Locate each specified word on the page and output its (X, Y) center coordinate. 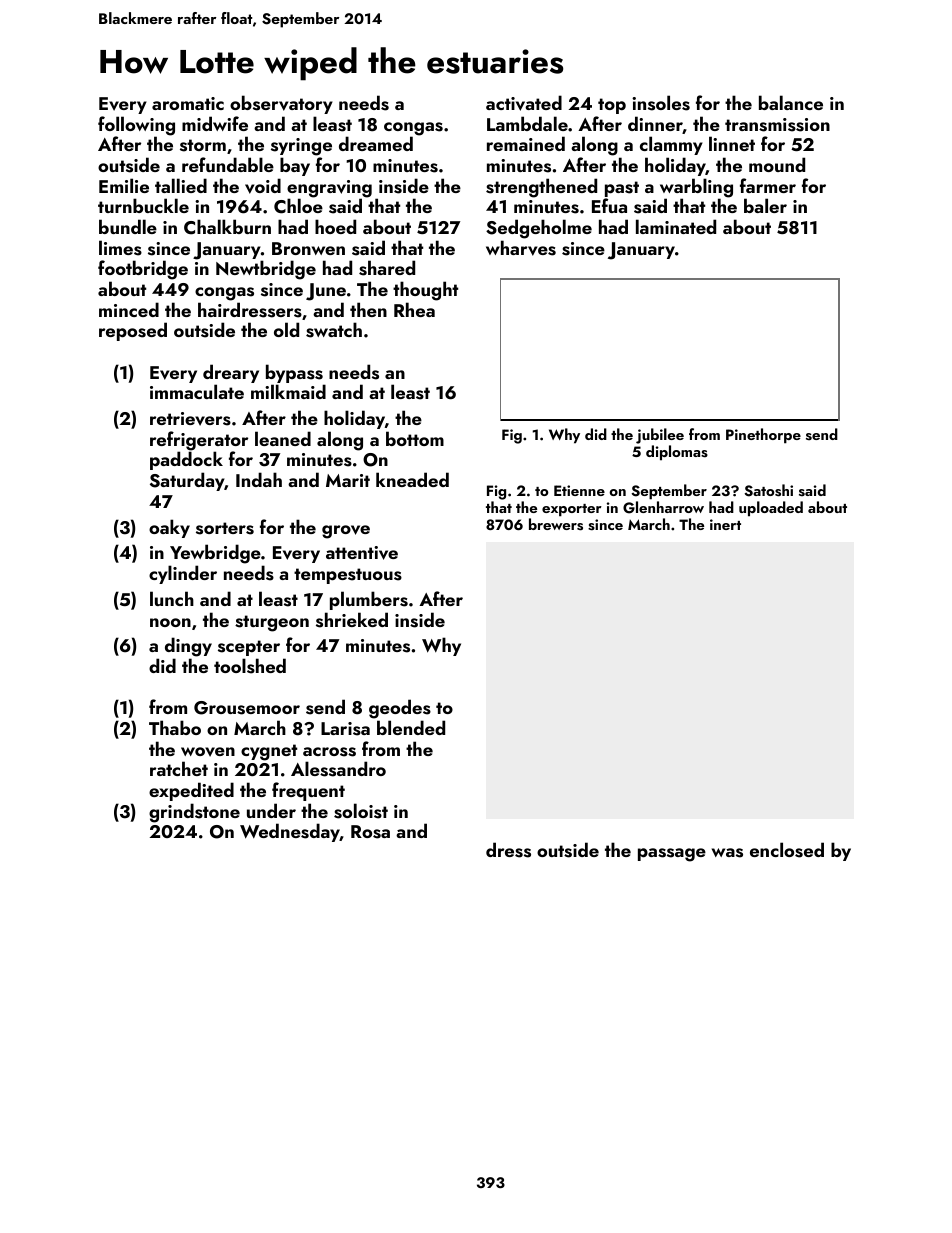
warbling (696, 188)
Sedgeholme (539, 229)
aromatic (188, 103)
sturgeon (272, 623)
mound (777, 164)
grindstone (194, 813)
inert (725, 524)
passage (672, 855)
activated (524, 103)
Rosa (370, 832)
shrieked (352, 620)
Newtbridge (266, 270)
